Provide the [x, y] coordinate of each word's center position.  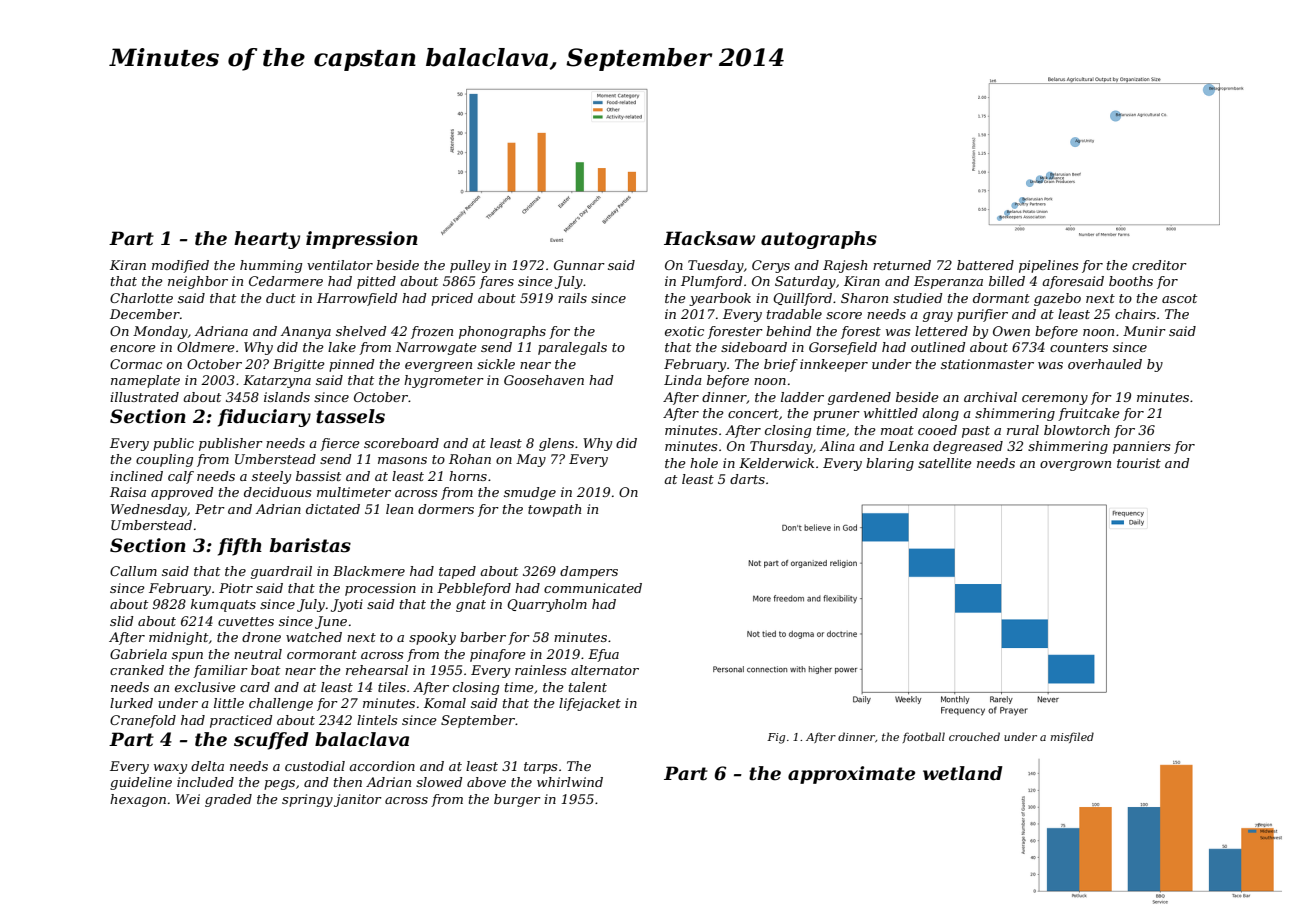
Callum [133, 571]
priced [452, 299]
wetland [963, 773]
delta [207, 766]
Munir [1144, 331]
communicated [593, 588]
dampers [589, 572]
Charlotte [141, 298]
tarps [540, 768]
